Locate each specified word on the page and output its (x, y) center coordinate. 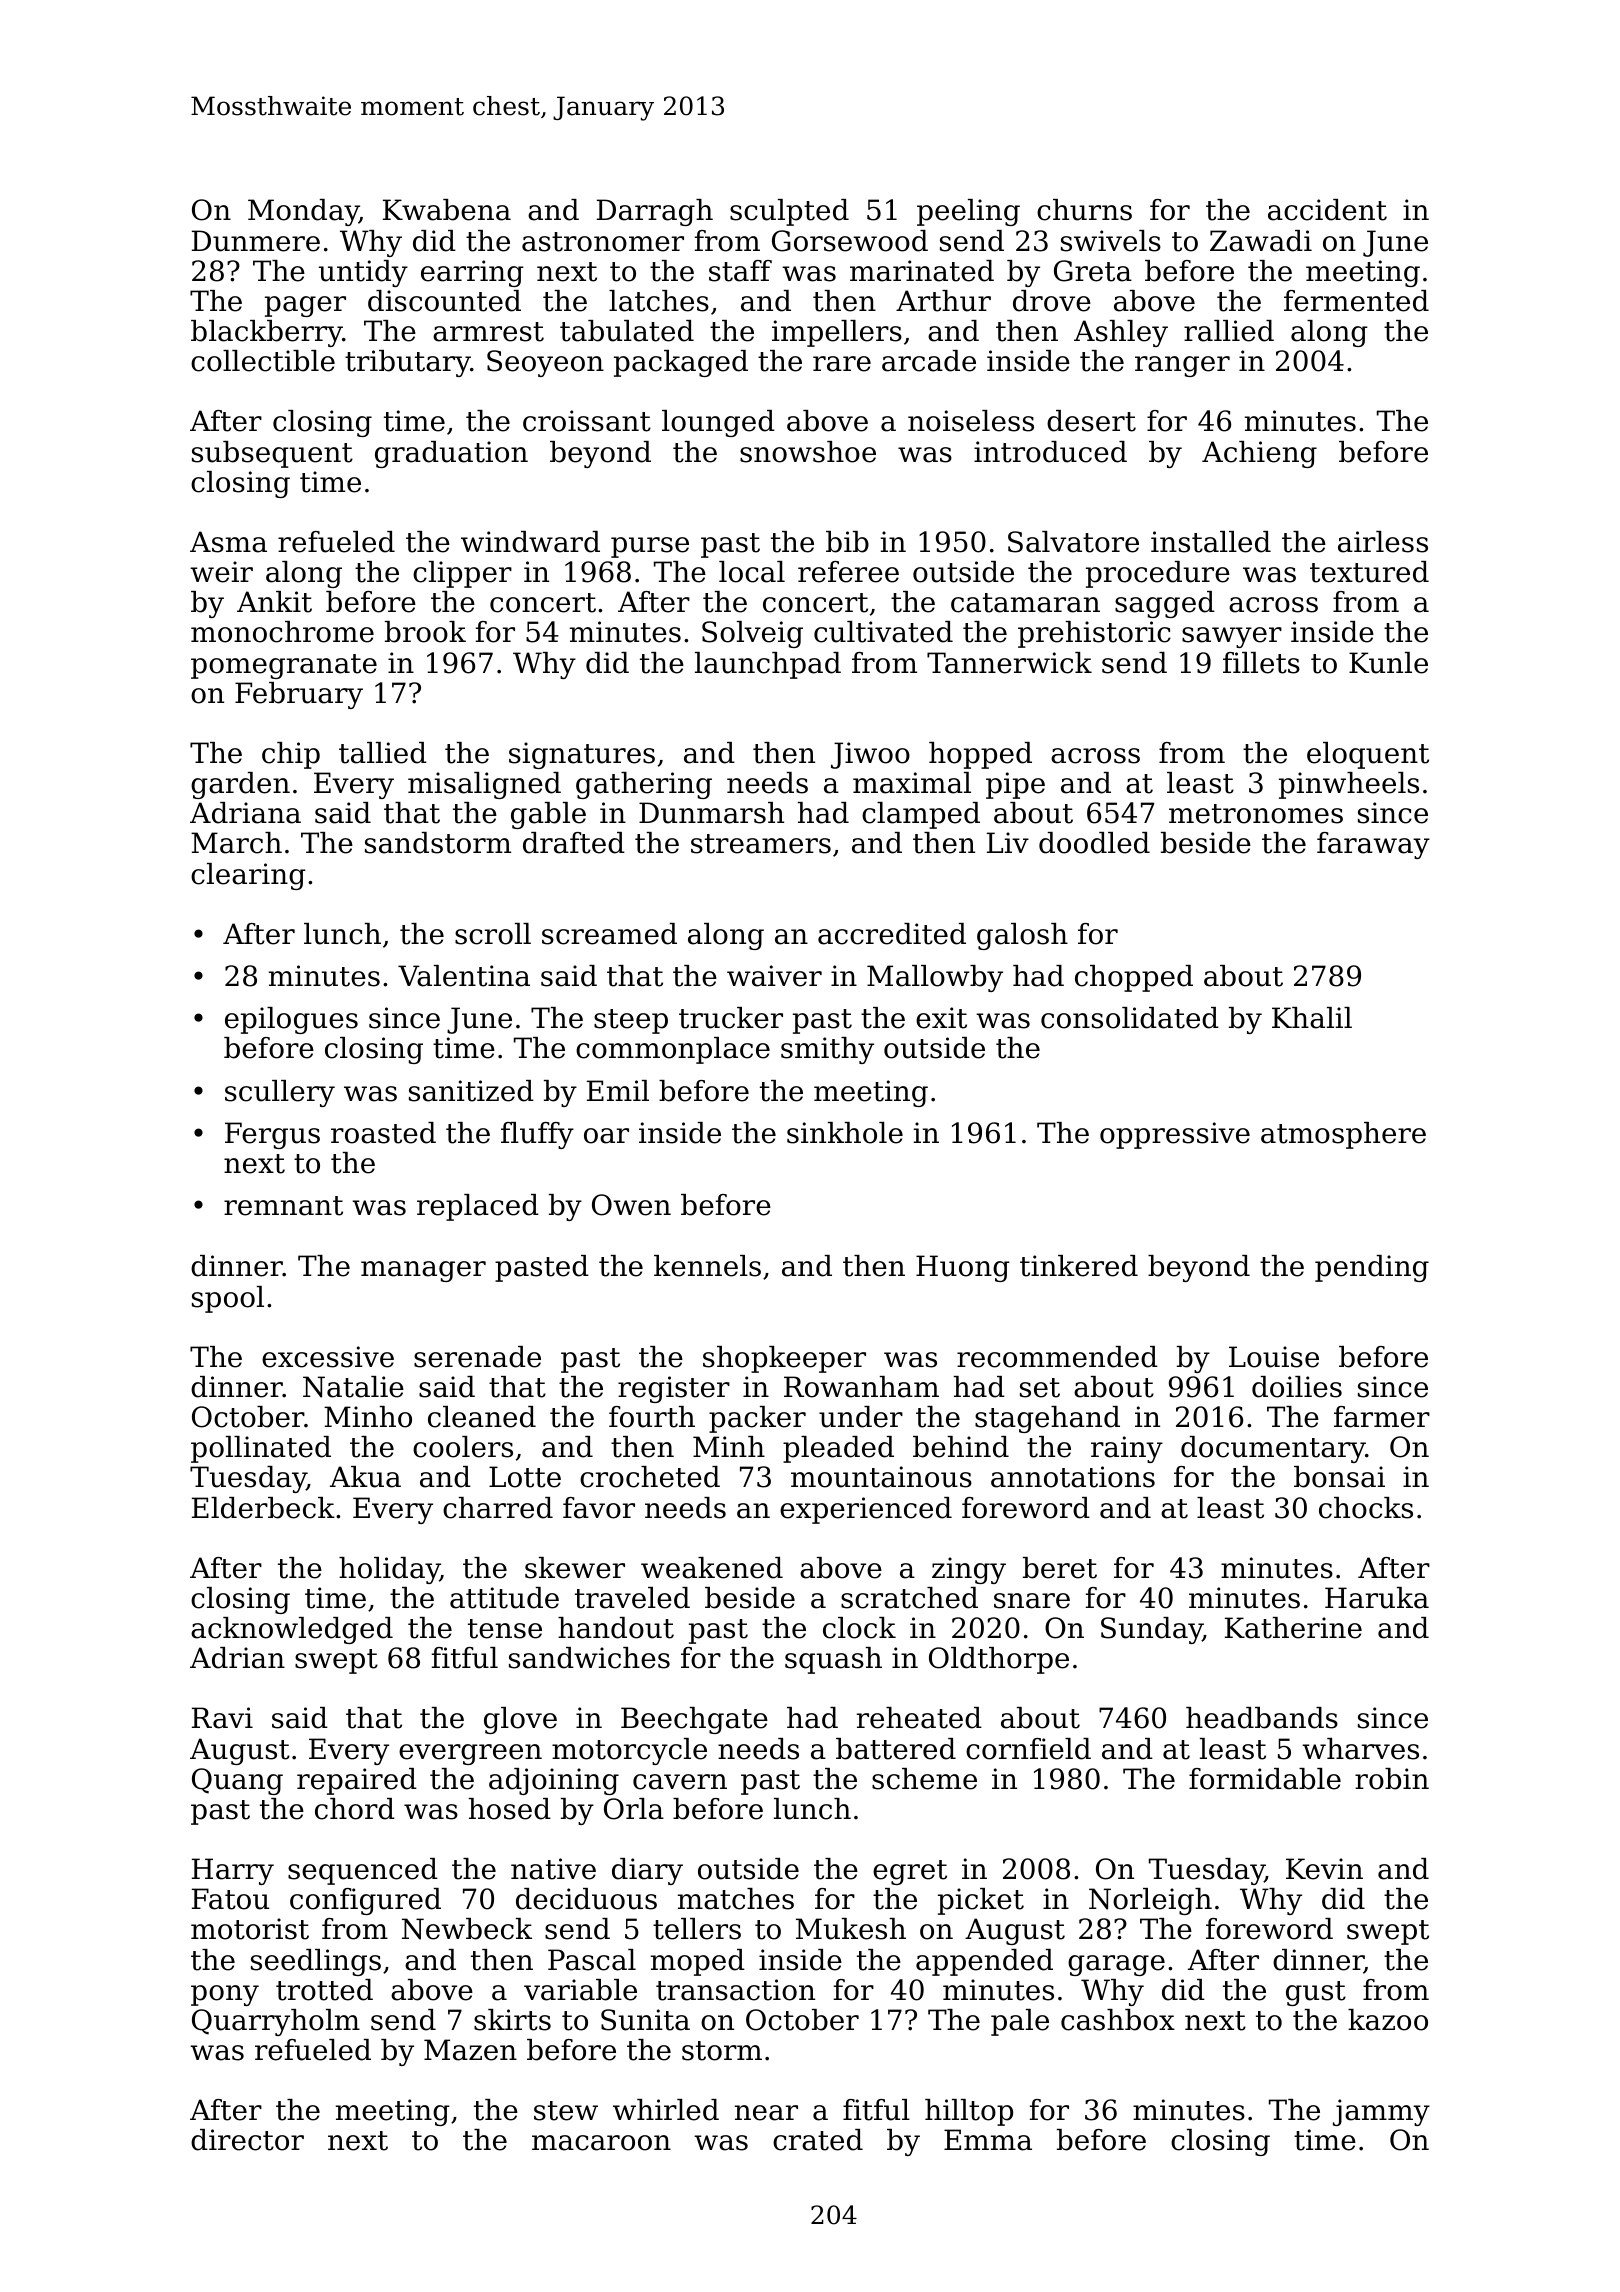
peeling (968, 212)
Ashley (1121, 333)
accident (1327, 210)
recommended (1057, 1357)
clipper (462, 574)
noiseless (971, 421)
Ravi (222, 1718)
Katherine (1293, 1628)
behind (961, 1447)
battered (896, 1749)
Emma (988, 2140)
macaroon (601, 2143)
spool (228, 1299)
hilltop (969, 2112)
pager (305, 306)
